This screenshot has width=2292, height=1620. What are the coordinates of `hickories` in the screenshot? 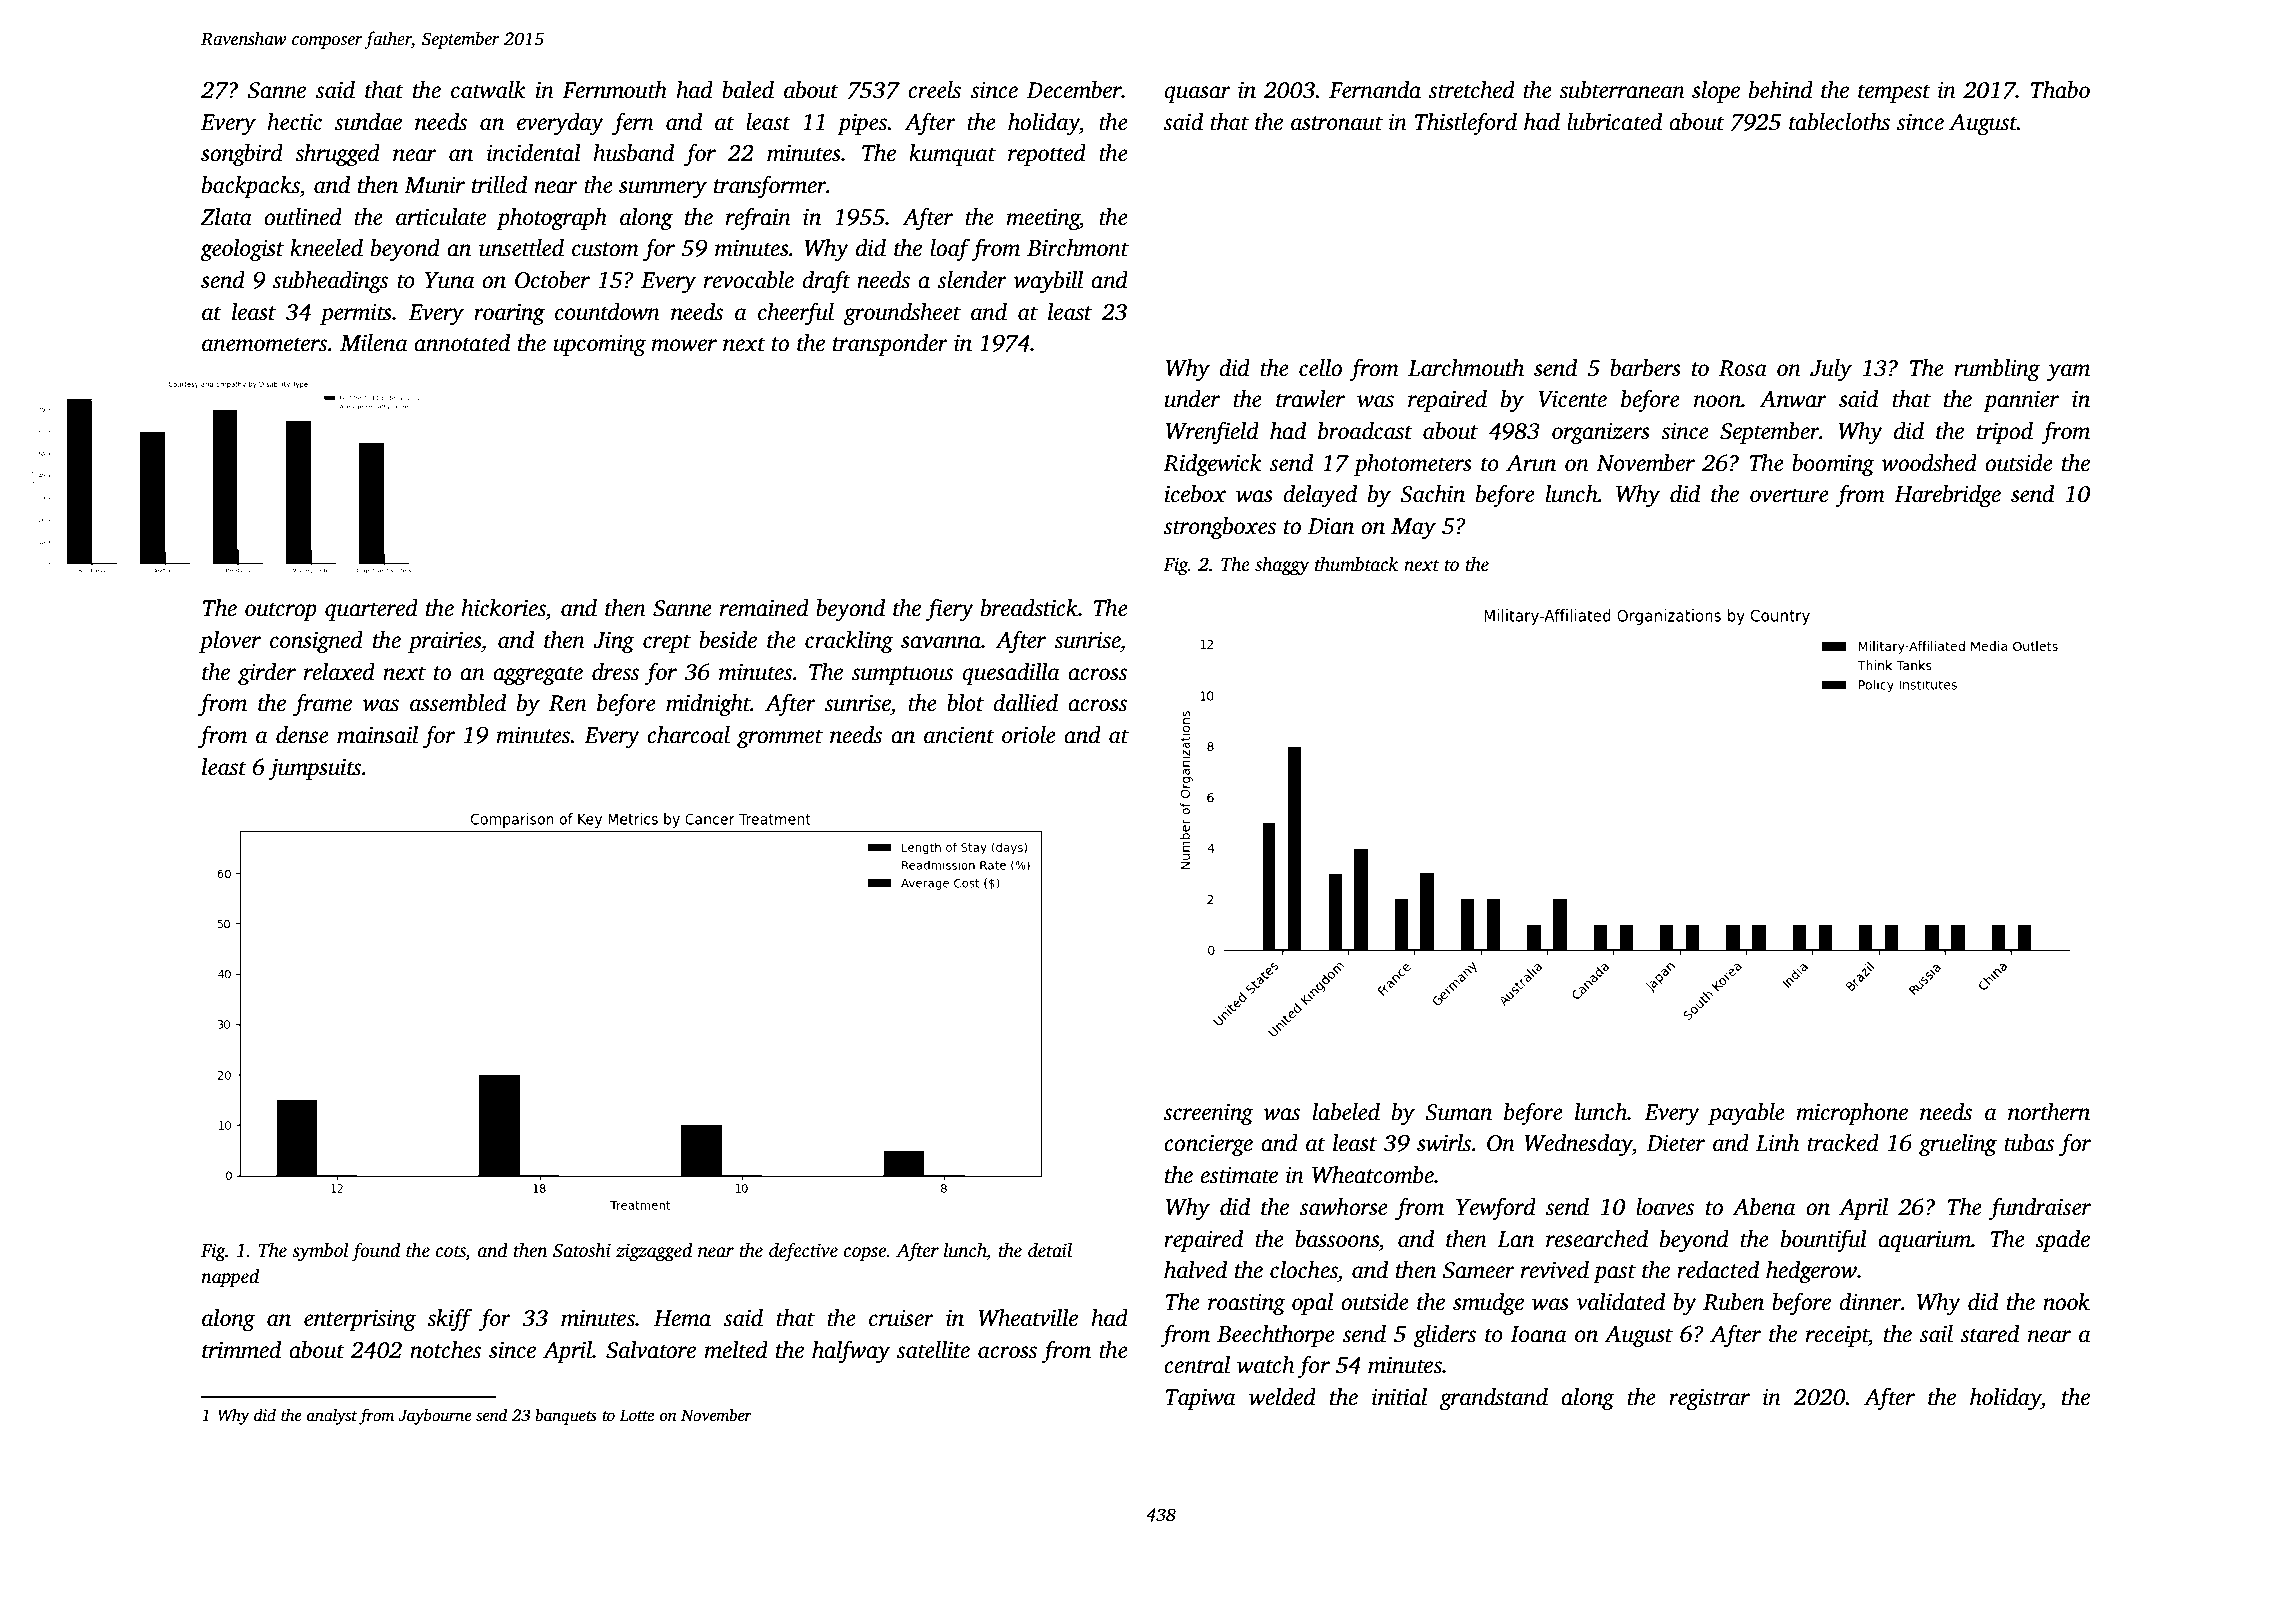 It's located at (504, 608).
